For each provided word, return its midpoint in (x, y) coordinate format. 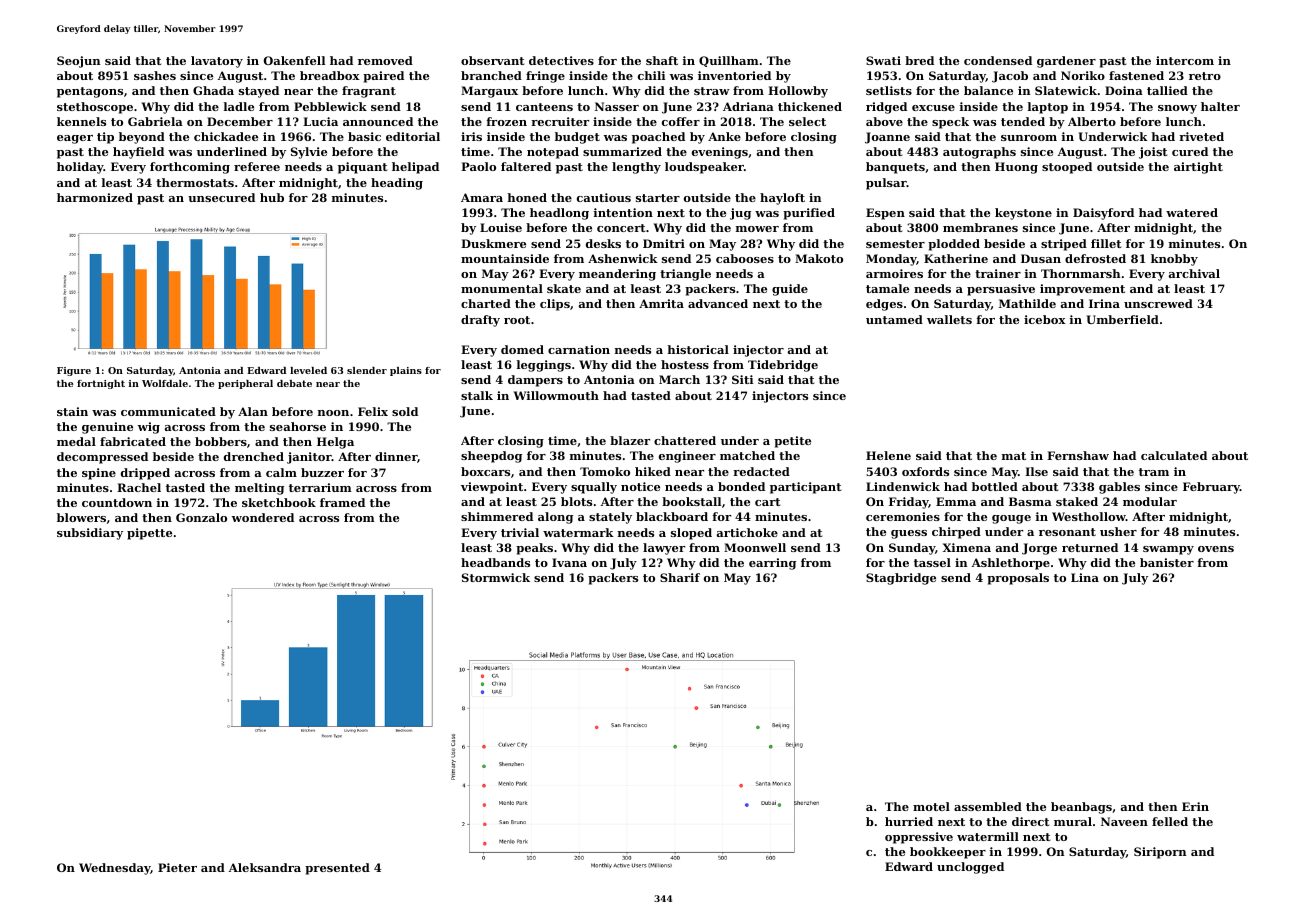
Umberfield (1123, 319)
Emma (956, 501)
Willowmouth (556, 395)
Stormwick (496, 577)
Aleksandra (265, 867)
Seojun (79, 62)
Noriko (1083, 75)
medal (76, 441)
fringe (545, 77)
